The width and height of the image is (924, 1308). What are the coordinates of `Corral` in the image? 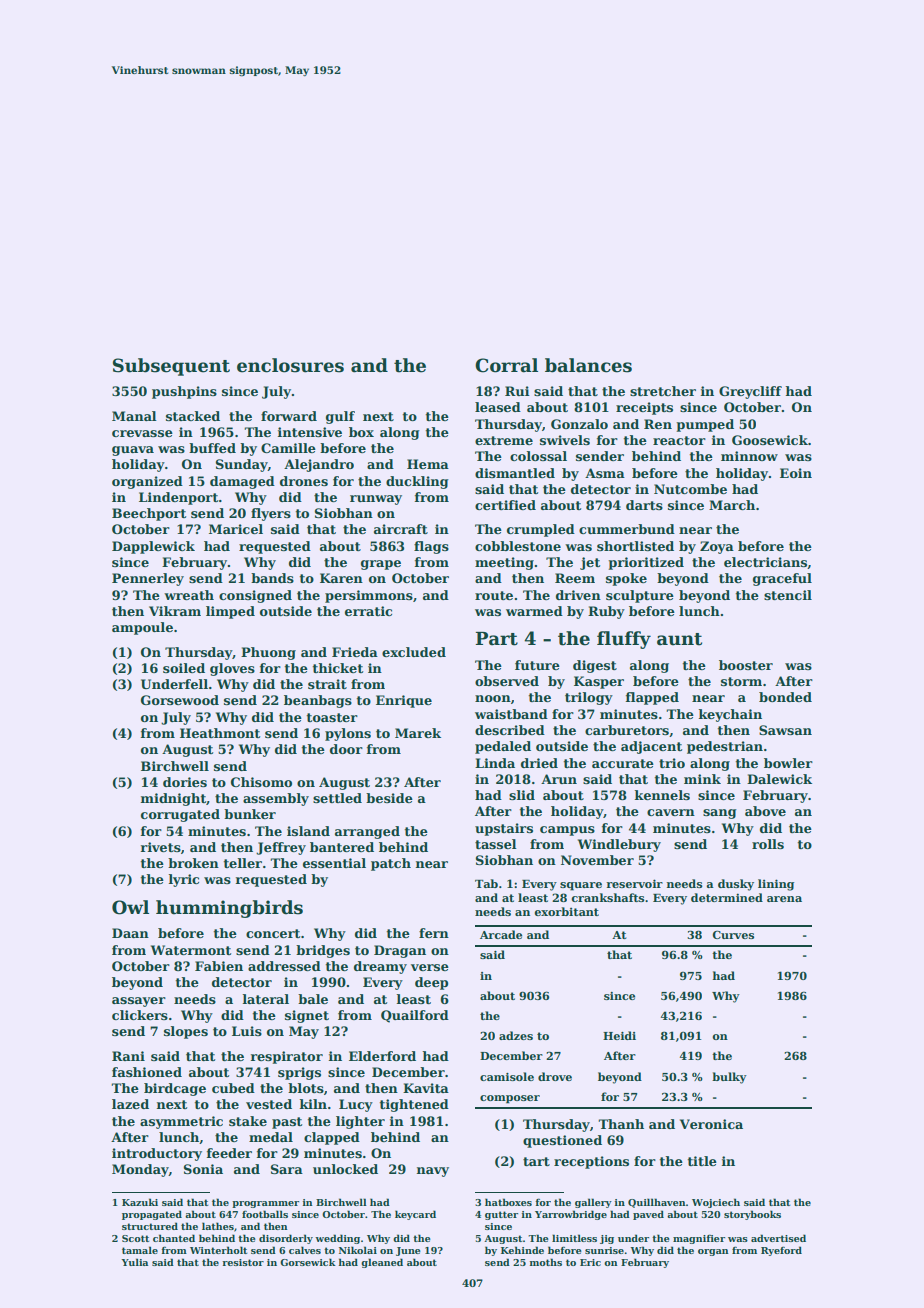 It's located at (506, 365).
